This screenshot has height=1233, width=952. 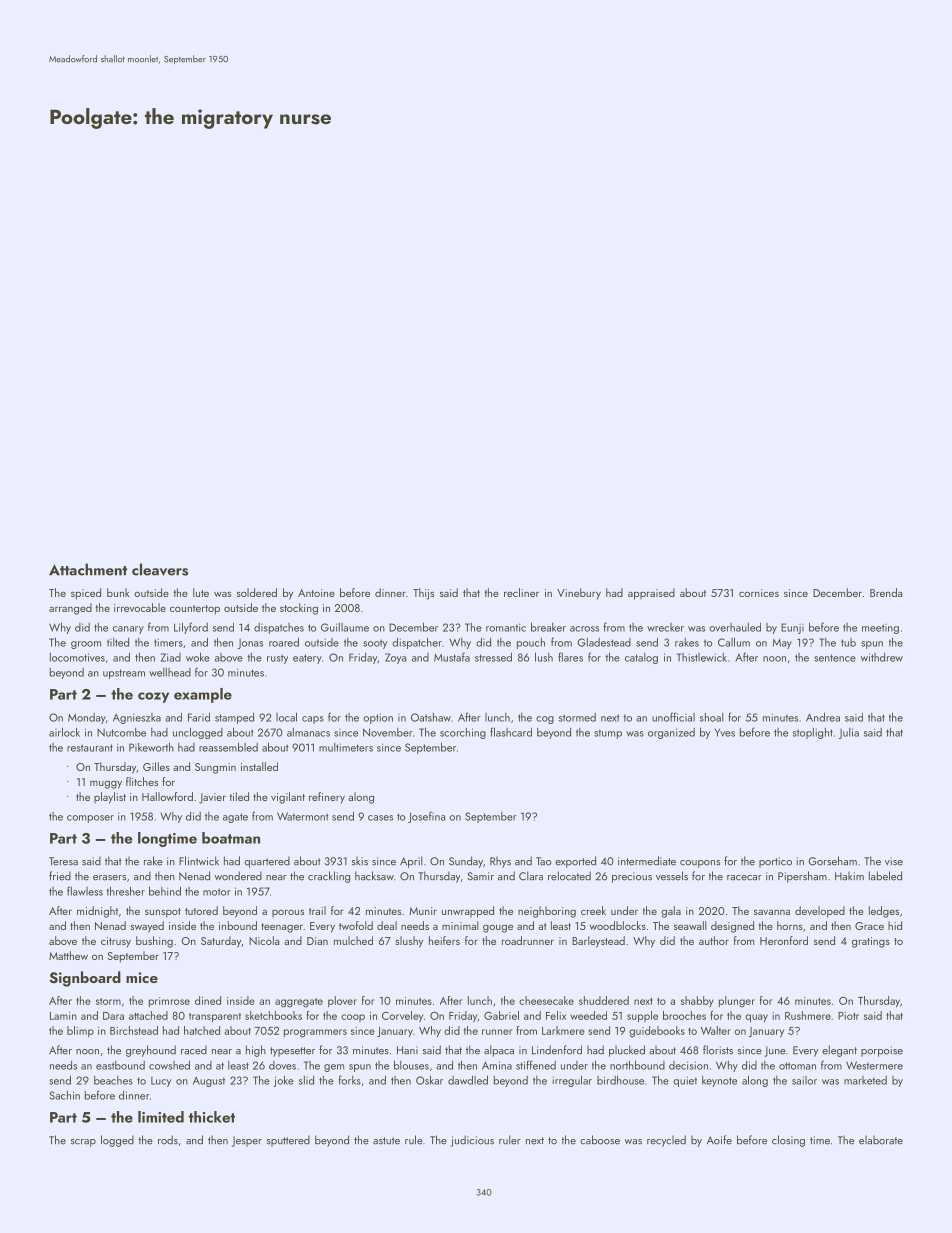 What do you see at coordinates (700, 864) in the screenshot?
I see `coupons` at bounding box center [700, 864].
